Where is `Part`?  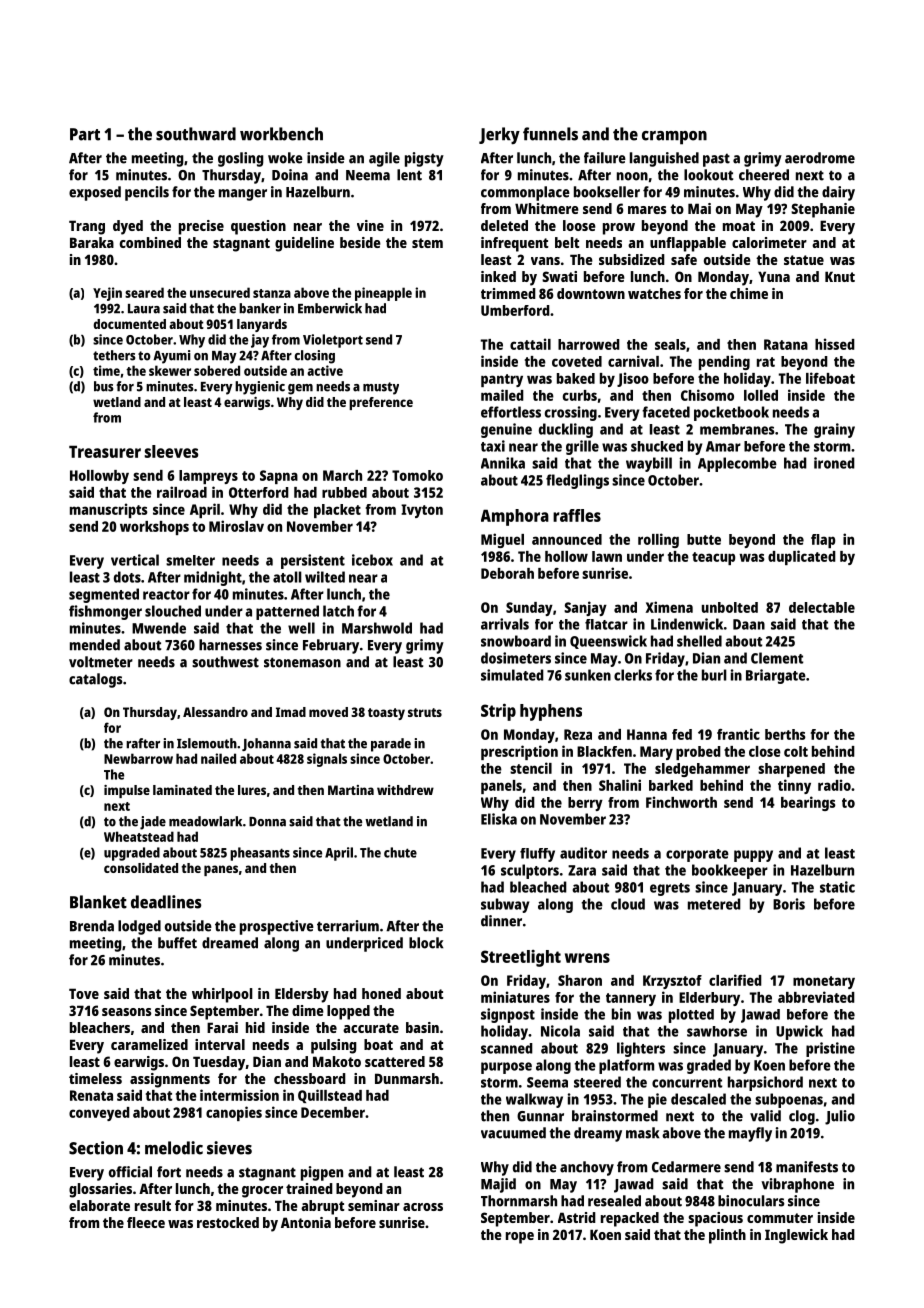 Part is located at coordinates (85, 134).
